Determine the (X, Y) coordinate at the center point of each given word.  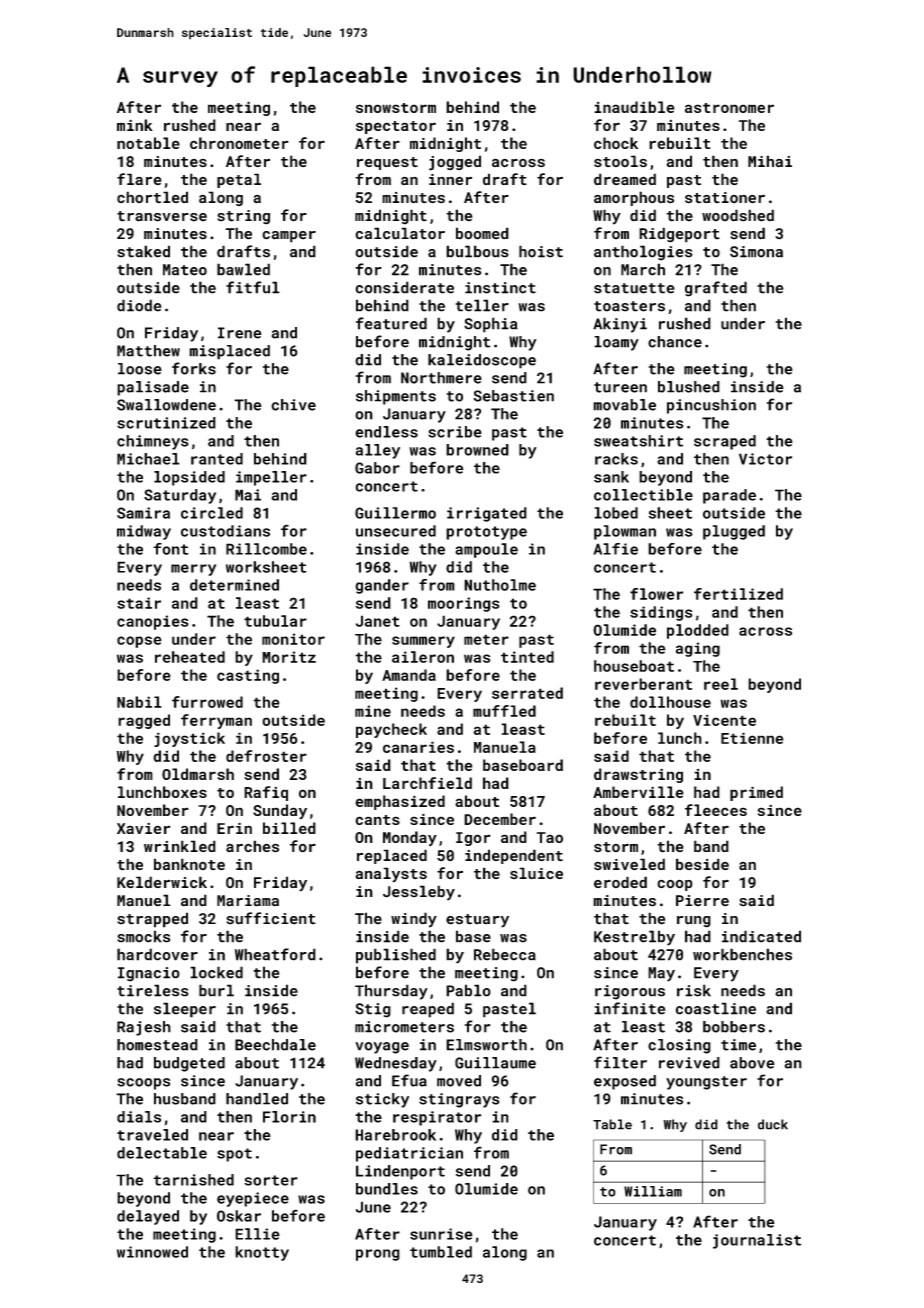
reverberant (643, 684)
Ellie (257, 1234)
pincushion (711, 406)
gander (382, 586)
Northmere (441, 378)
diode (139, 305)
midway (144, 532)
